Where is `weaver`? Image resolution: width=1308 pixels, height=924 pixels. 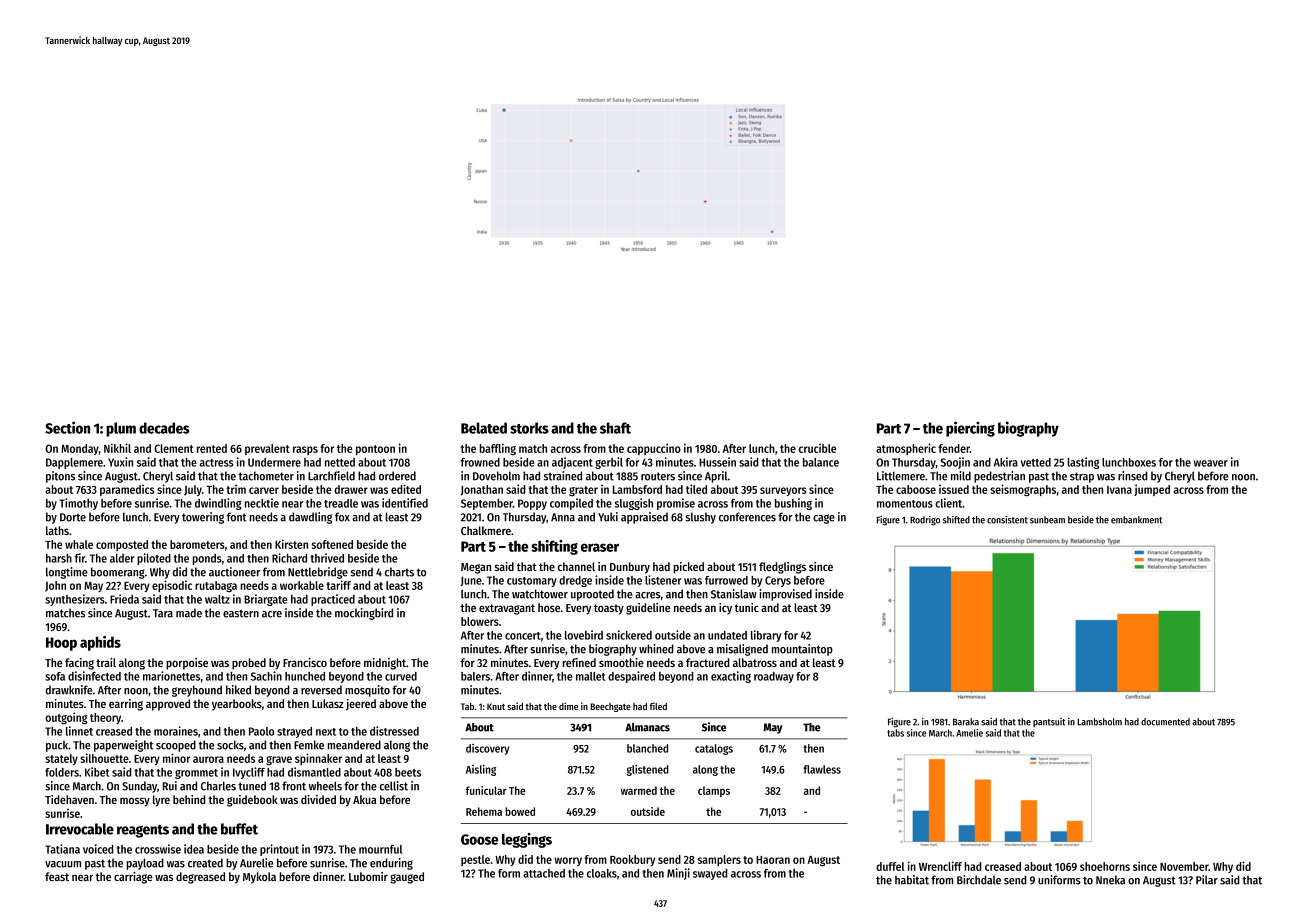
weaver is located at coordinates (1211, 463).
